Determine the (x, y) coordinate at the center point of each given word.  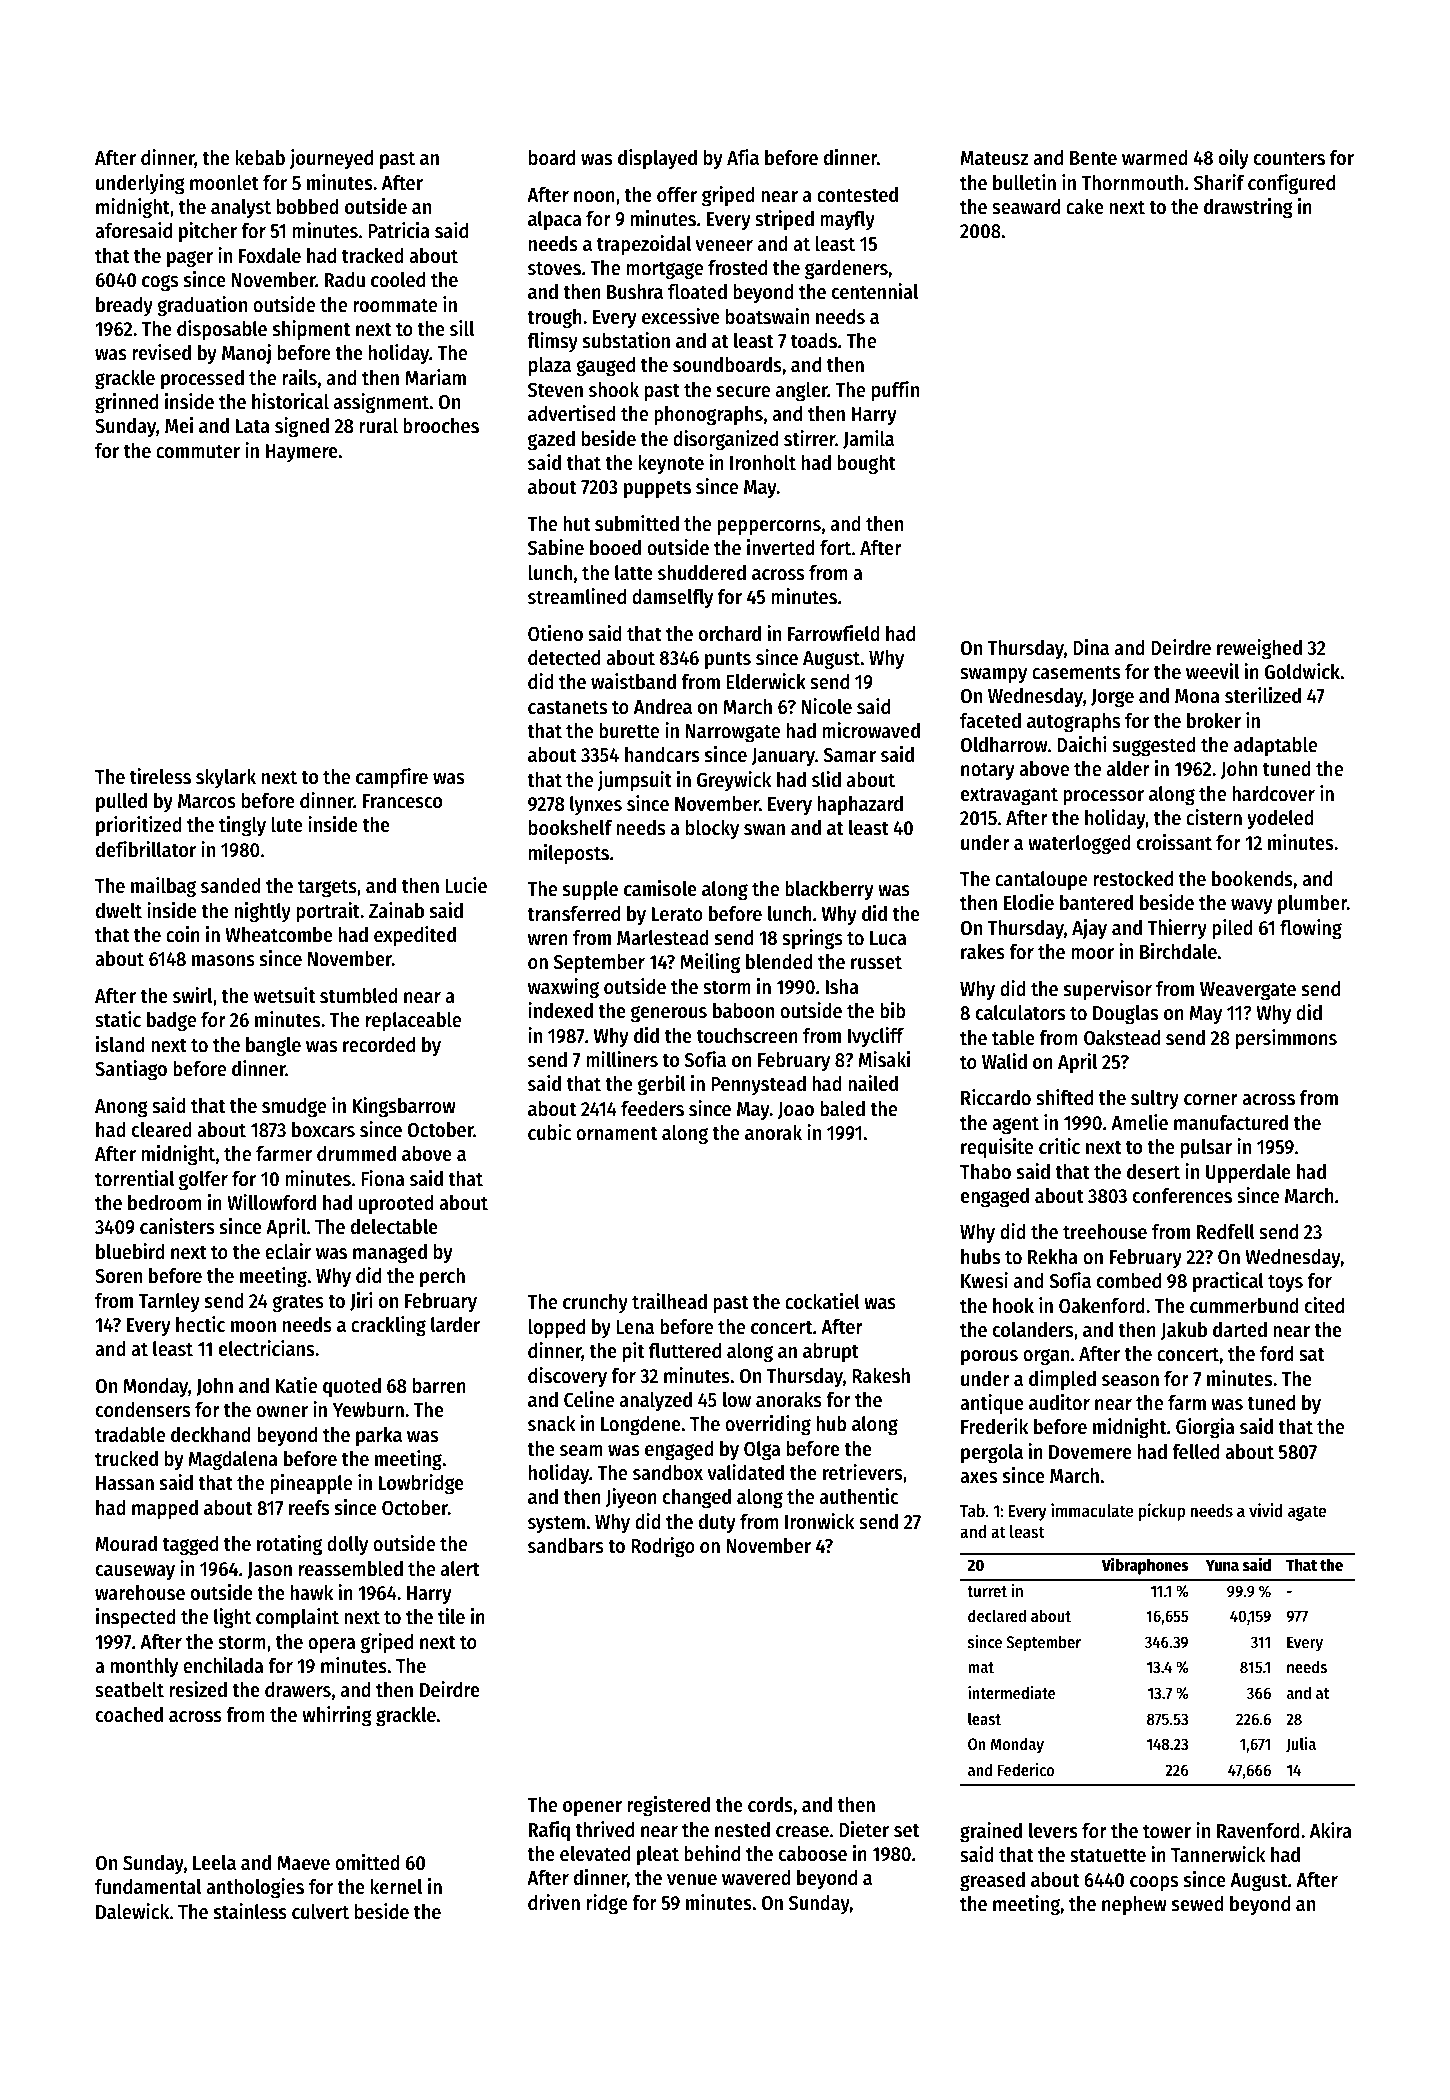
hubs (980, 1256)
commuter (198, 452)
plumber (1312, 904)
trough (554, 319)
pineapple (311, 1484)
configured (1291, 184)
